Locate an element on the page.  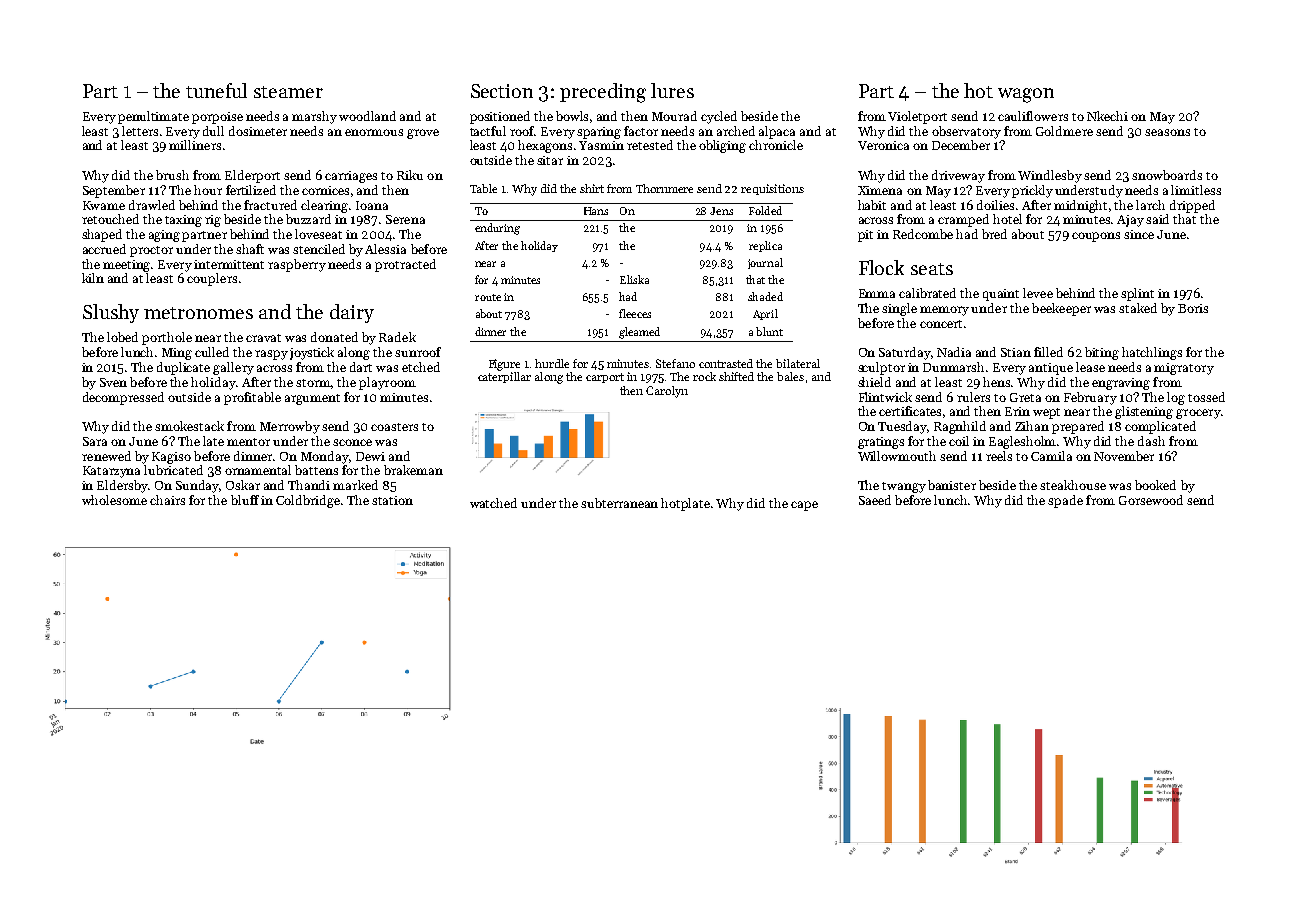
coasters is located at coordinates (394, 427).
